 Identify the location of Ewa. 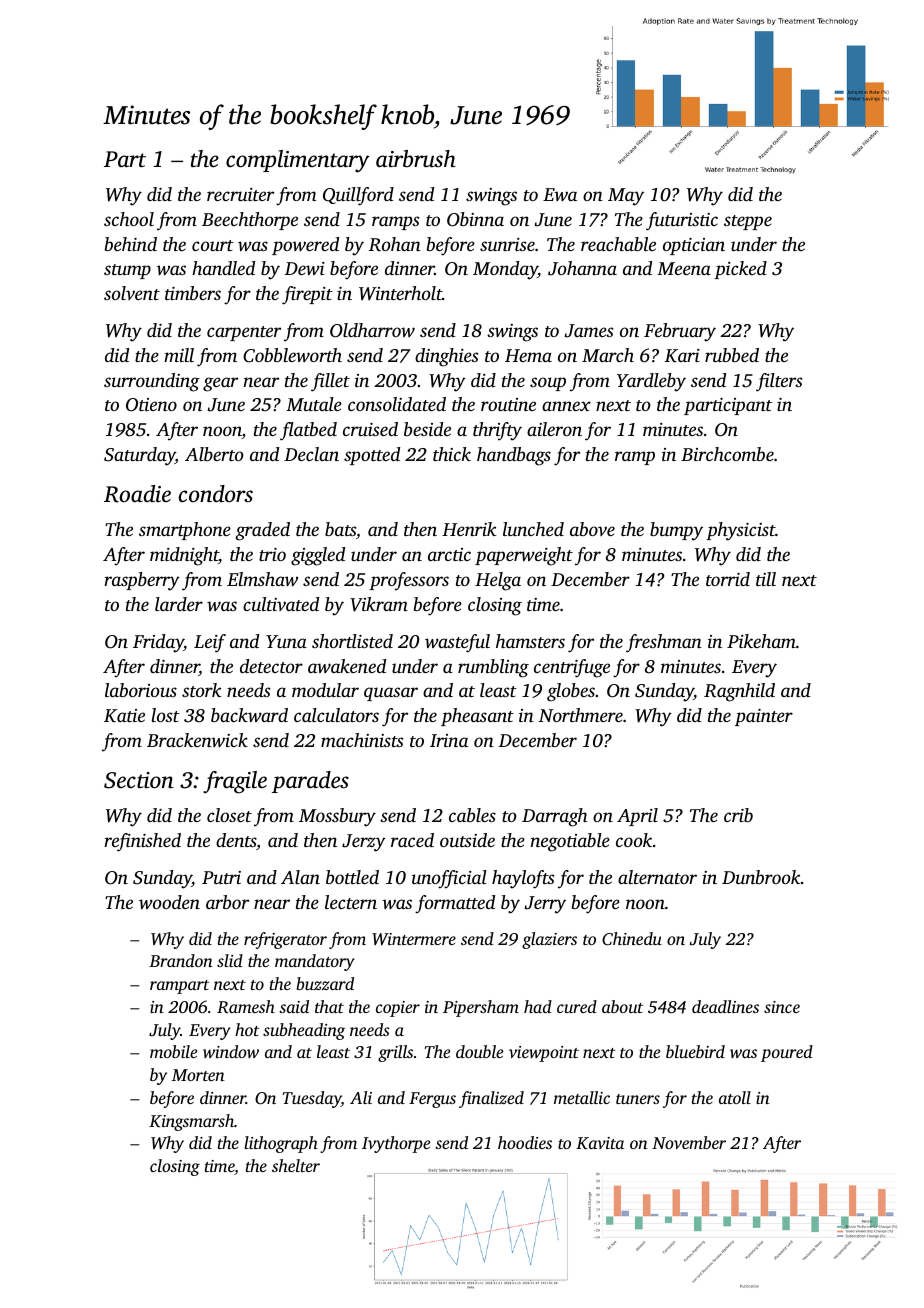
(560, 194).
